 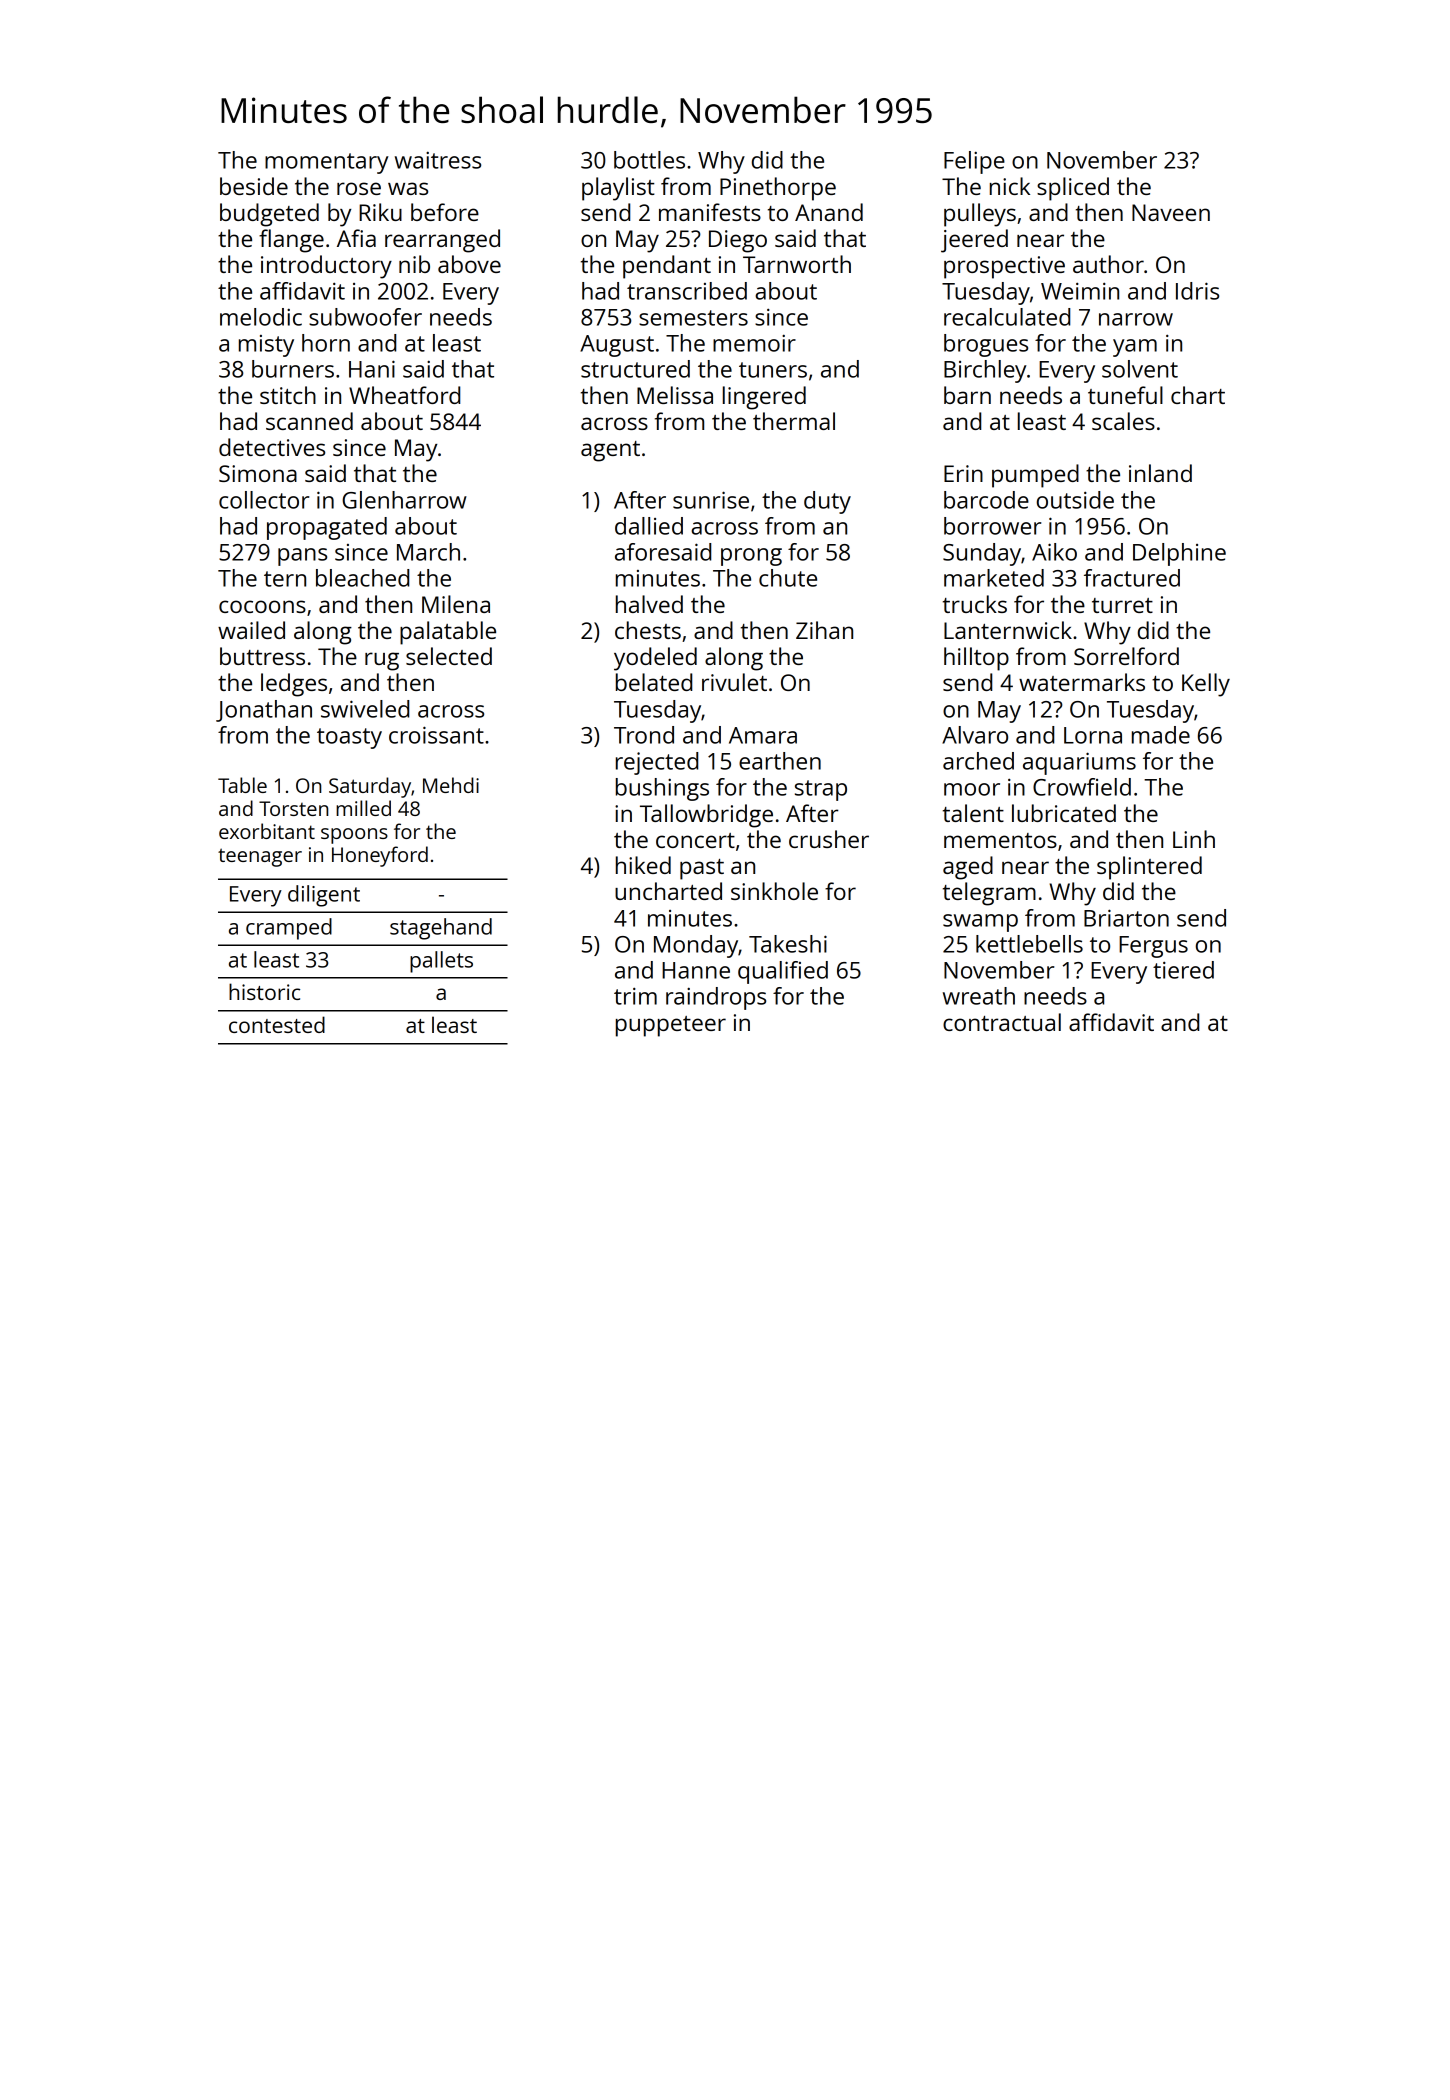 I want to click on nick, so click(x=1010, y=186).
